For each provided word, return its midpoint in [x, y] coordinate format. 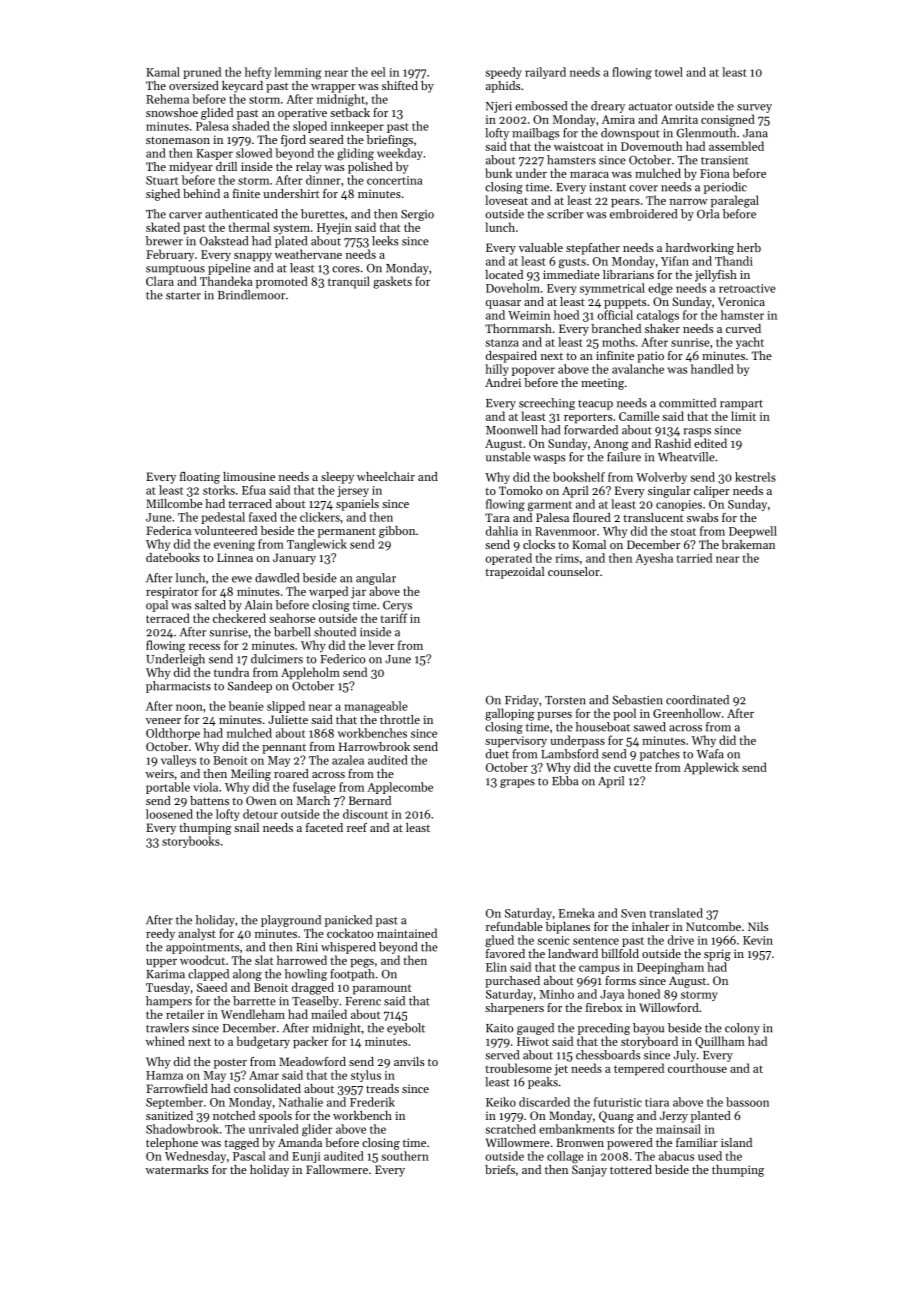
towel [669, 72]
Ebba [565, 781]
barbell [292, 632]
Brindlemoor [251, 295]
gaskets [392, 282]
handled [712, 369]
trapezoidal [515, 573]
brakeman [748, 544]
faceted [324, 827]
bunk [498, 173]
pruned [202, 73]
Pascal [249, 1156]
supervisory [516, 742]
